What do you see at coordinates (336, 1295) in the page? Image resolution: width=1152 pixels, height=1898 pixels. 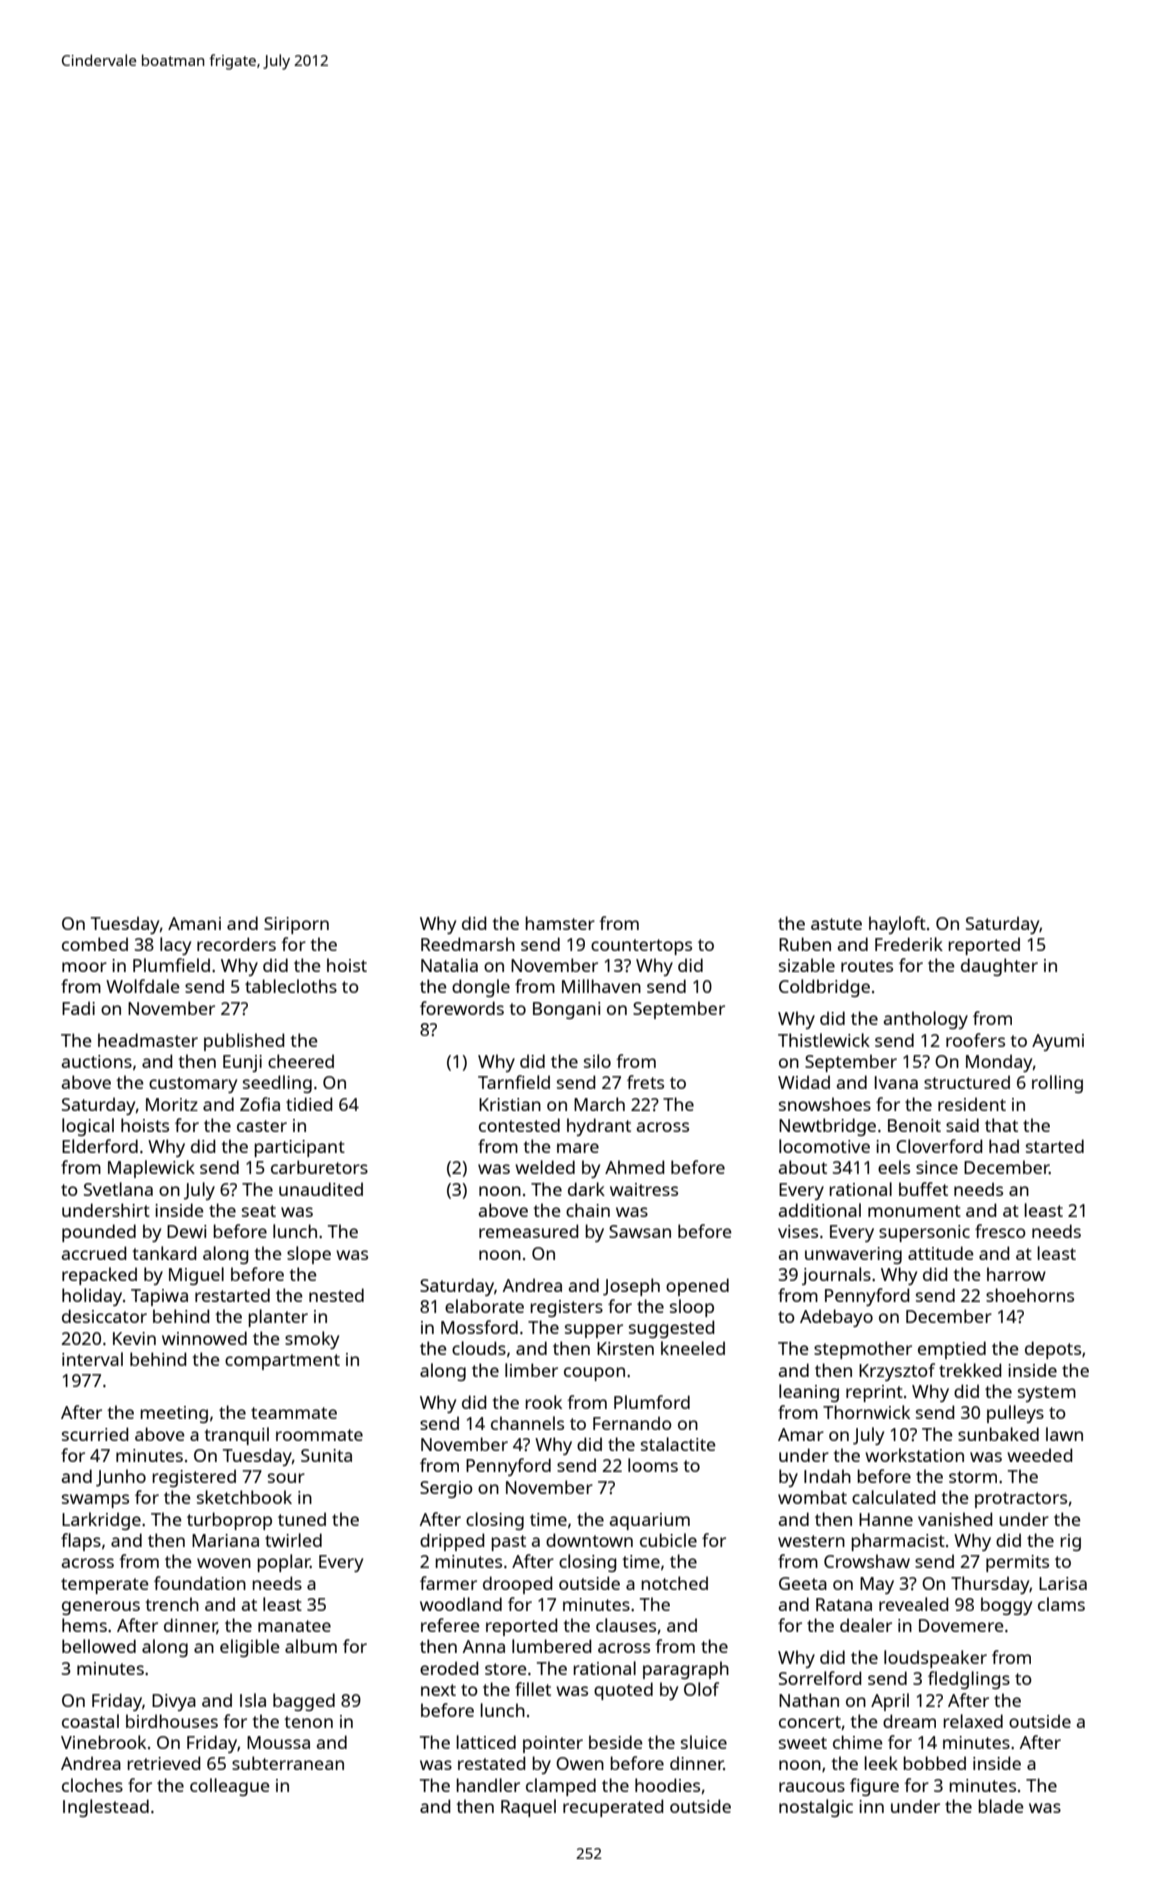 I see `nested` at bounding box center [336, 1295].
